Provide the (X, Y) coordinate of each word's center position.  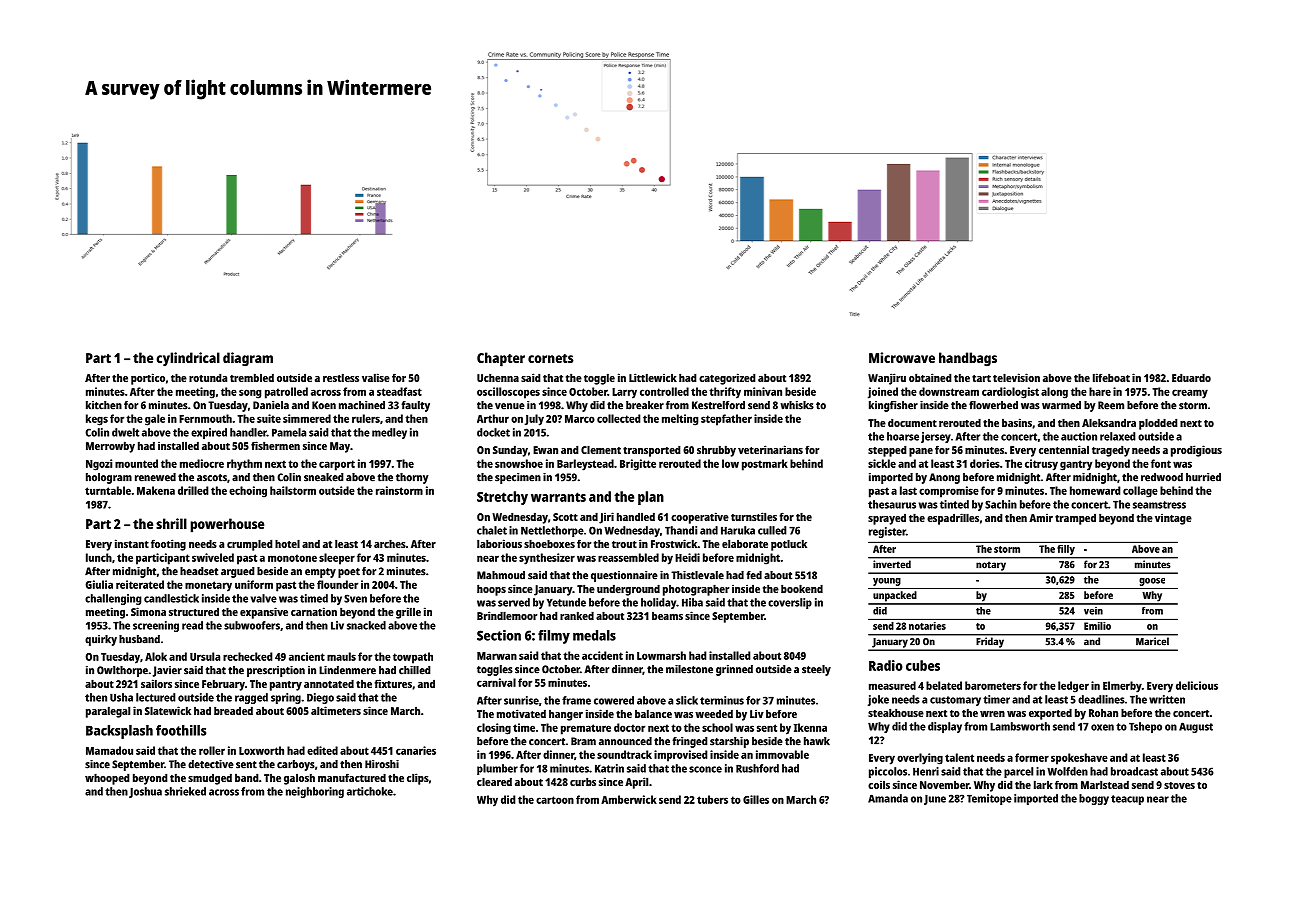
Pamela (289, 432)
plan (651, 498)
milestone (689, 669)
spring (286, 698)
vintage (1173, 519)
